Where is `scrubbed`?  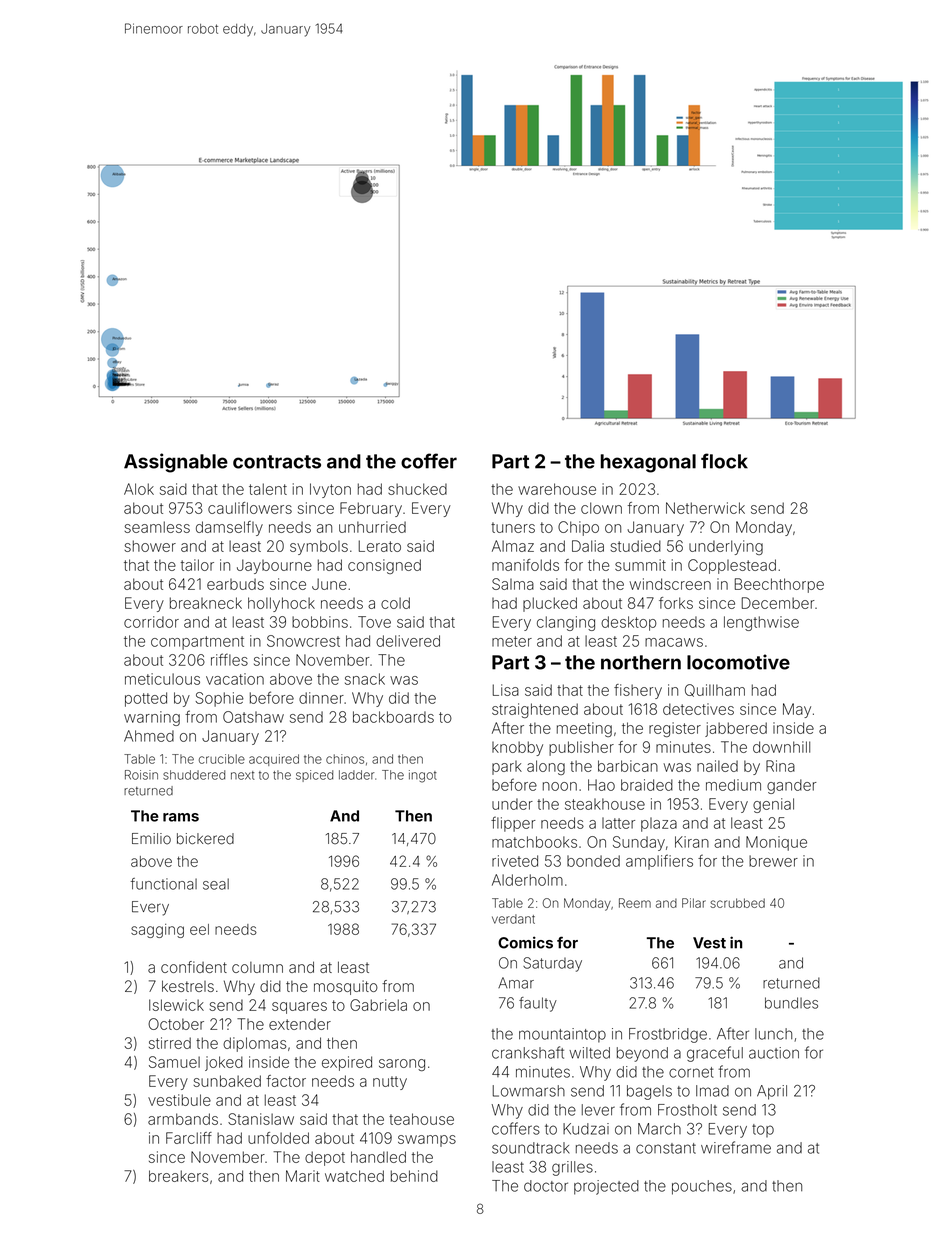 scrubbed is located at coordinates (737, 903).
